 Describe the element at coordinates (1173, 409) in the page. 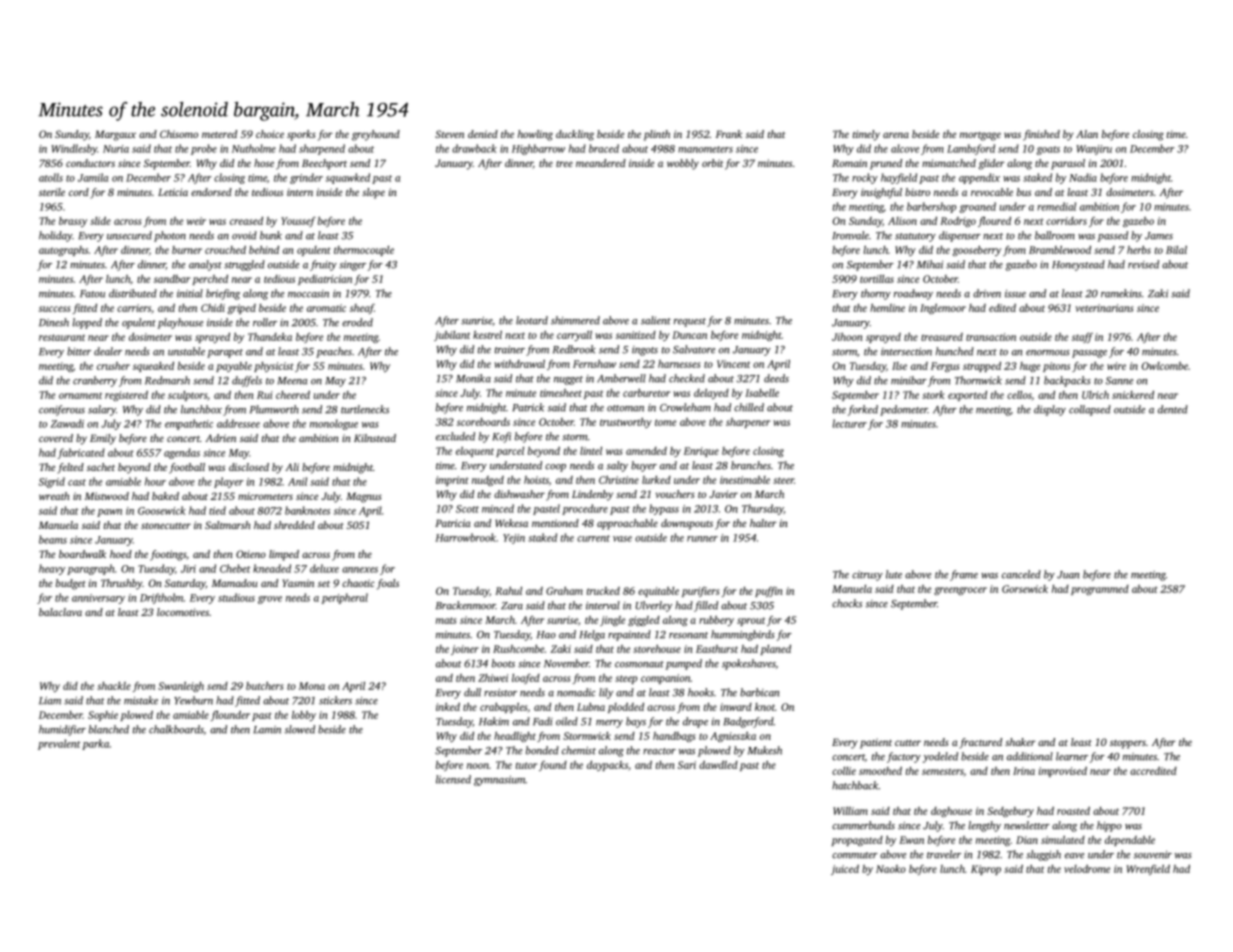

I see `dented` at that location.
